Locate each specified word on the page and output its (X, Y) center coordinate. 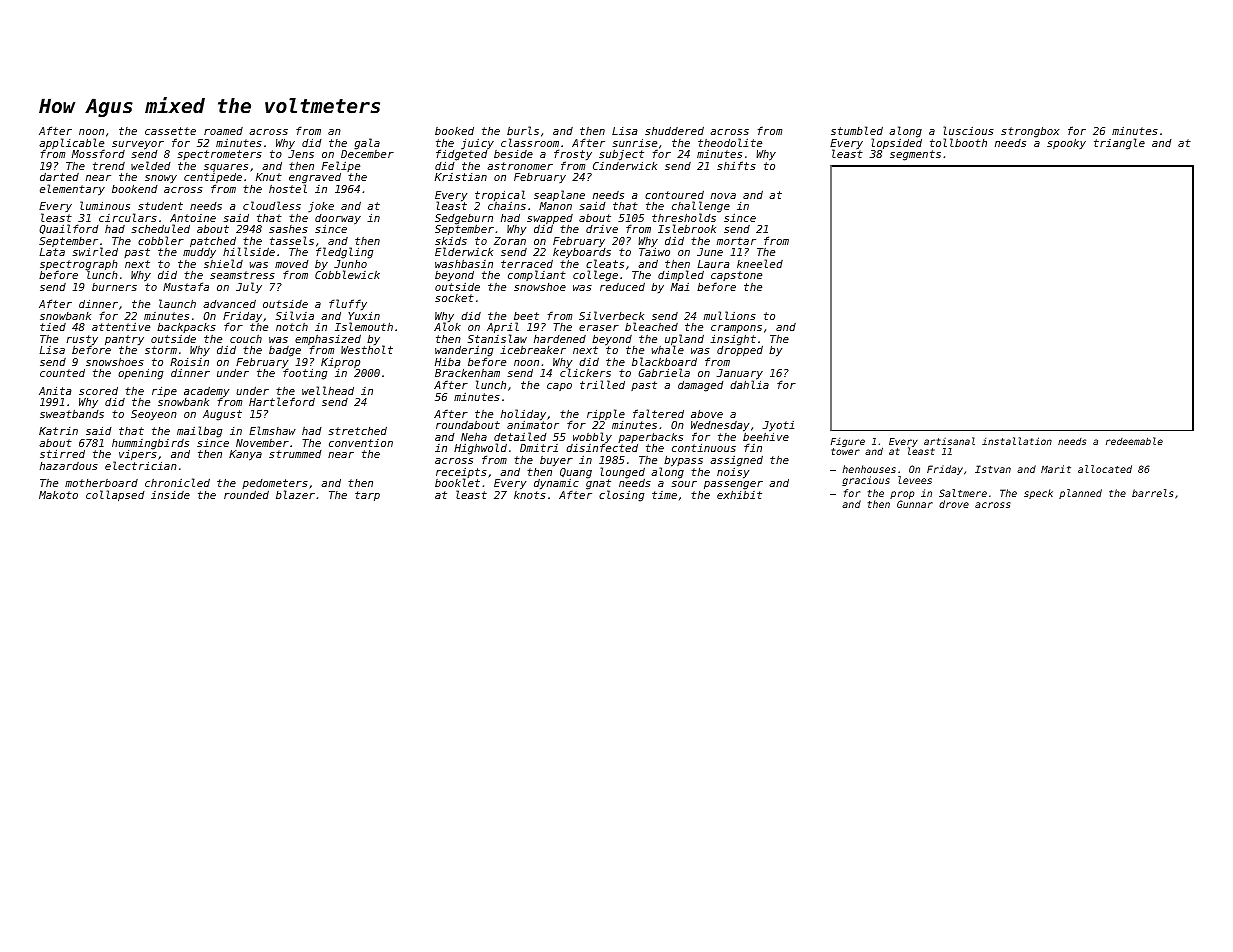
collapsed (115, 496)
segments (915, 155)
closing (621, 496)
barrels (1152, 493)
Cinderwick (625, 166)
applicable (71, 144)
